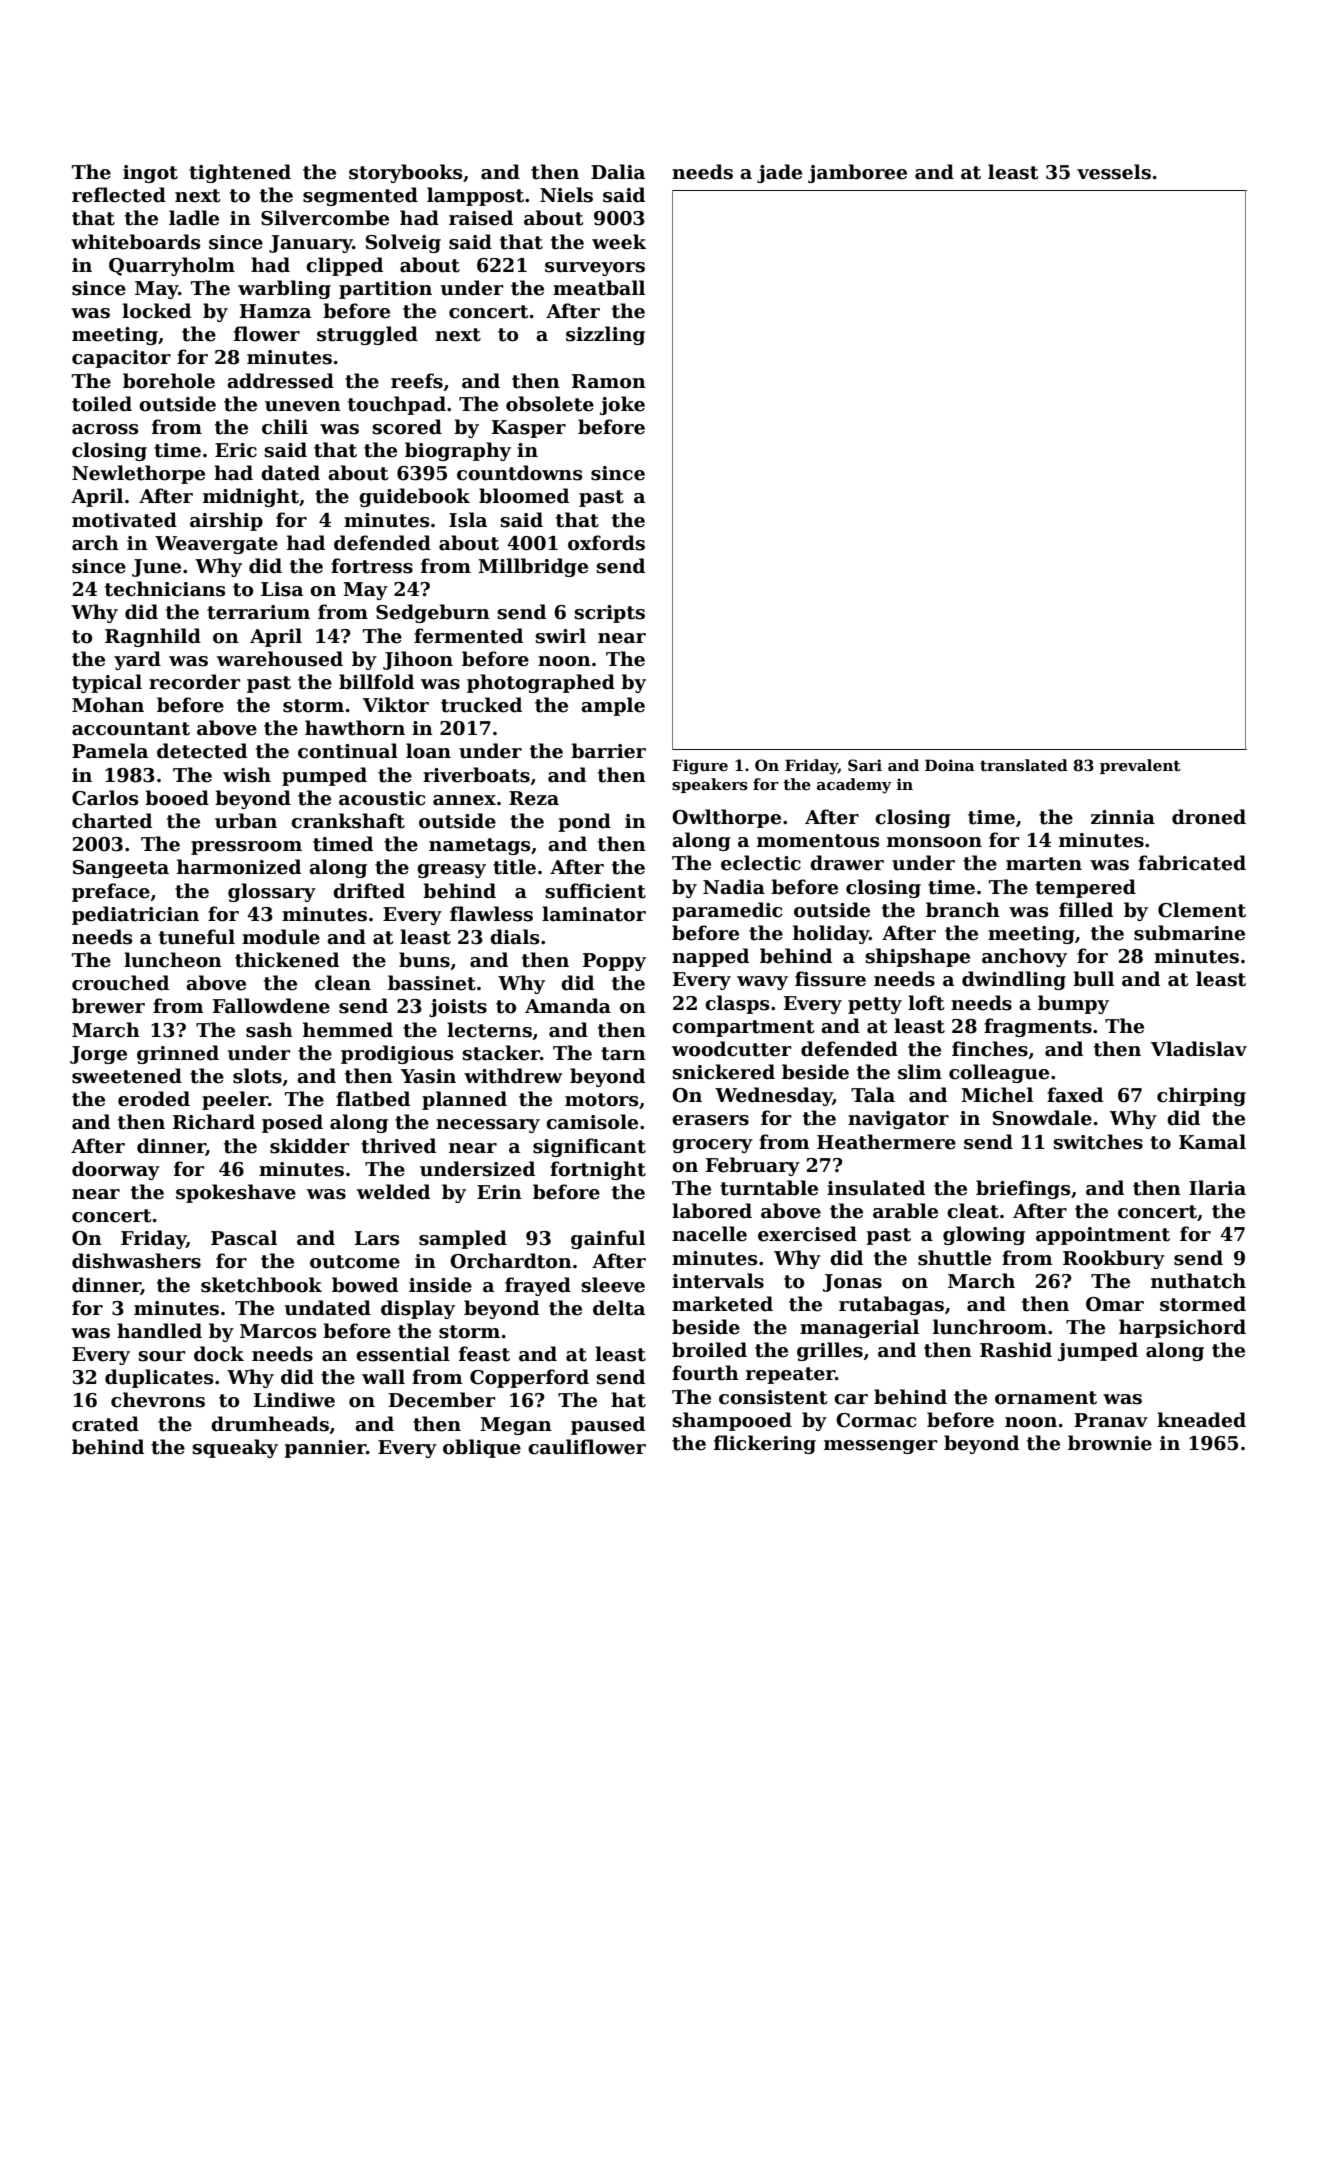 The width and height of the document is (1318, 2171). I want to click on withdrew, so click(513, 1076).
